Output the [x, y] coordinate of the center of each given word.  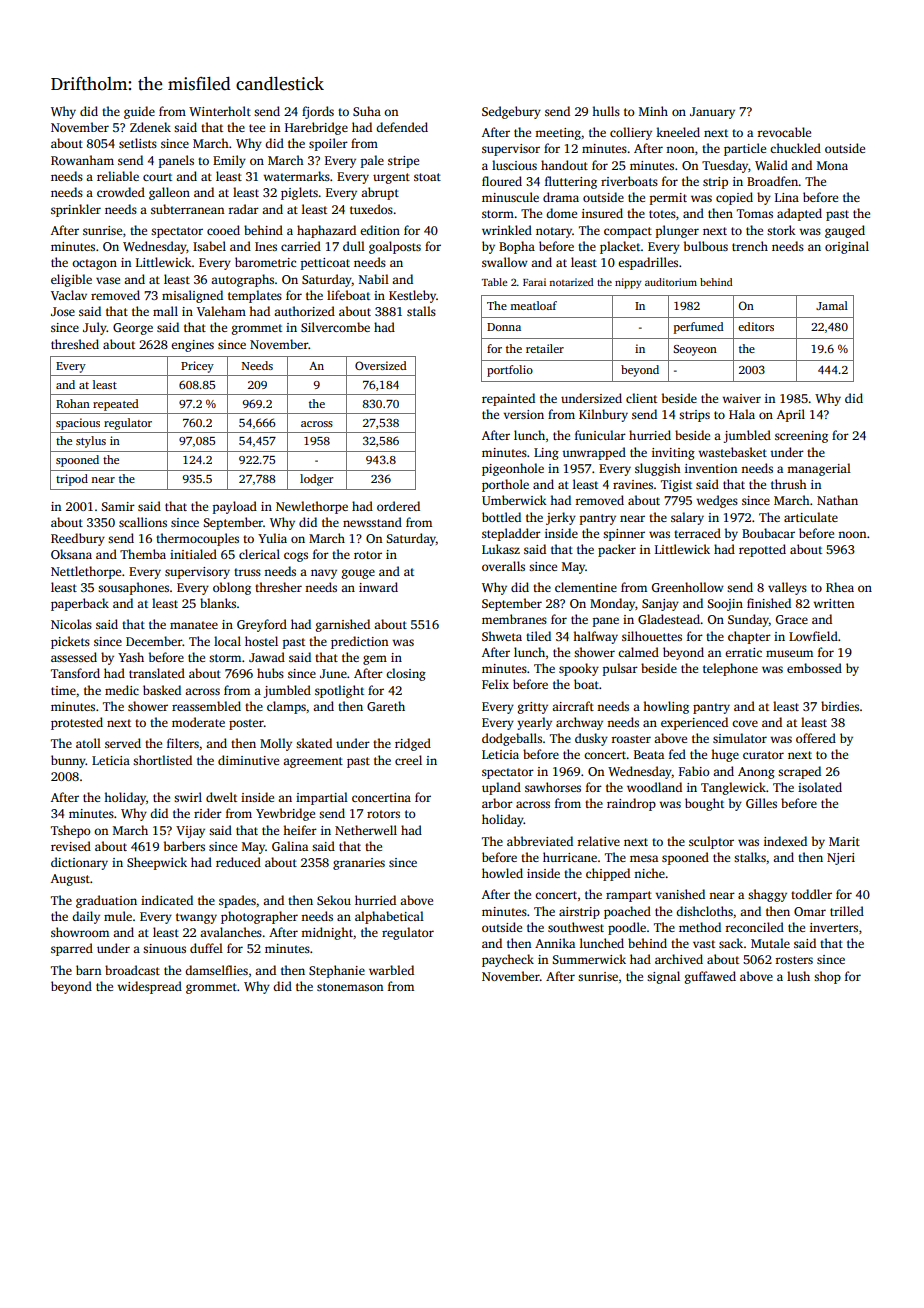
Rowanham [82, 160]
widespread [149, 987]
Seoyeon [695, 350]
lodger [316, 480]
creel [408, 760]
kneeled [678, 132]
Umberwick [514, 500]
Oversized [381, 365]
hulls [606, 111]
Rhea [840, 587]
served [123, 743]
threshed [75, 344]
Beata [649, 754]
